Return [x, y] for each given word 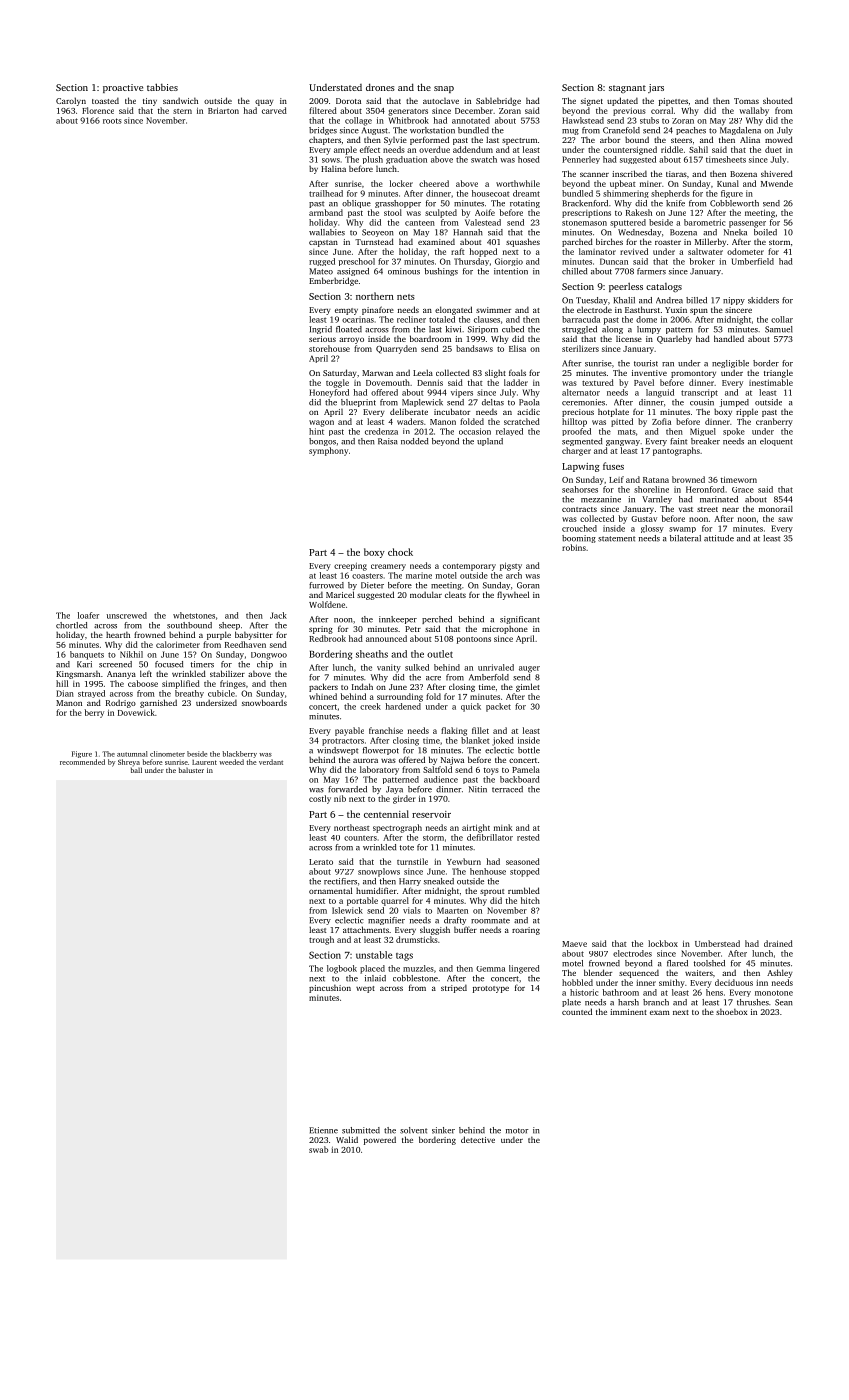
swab [318, 1149]
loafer [88, 615]
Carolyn [71, 101]
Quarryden [396, 349]
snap [444, 89]
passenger [747, 224]
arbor [610, 139]
